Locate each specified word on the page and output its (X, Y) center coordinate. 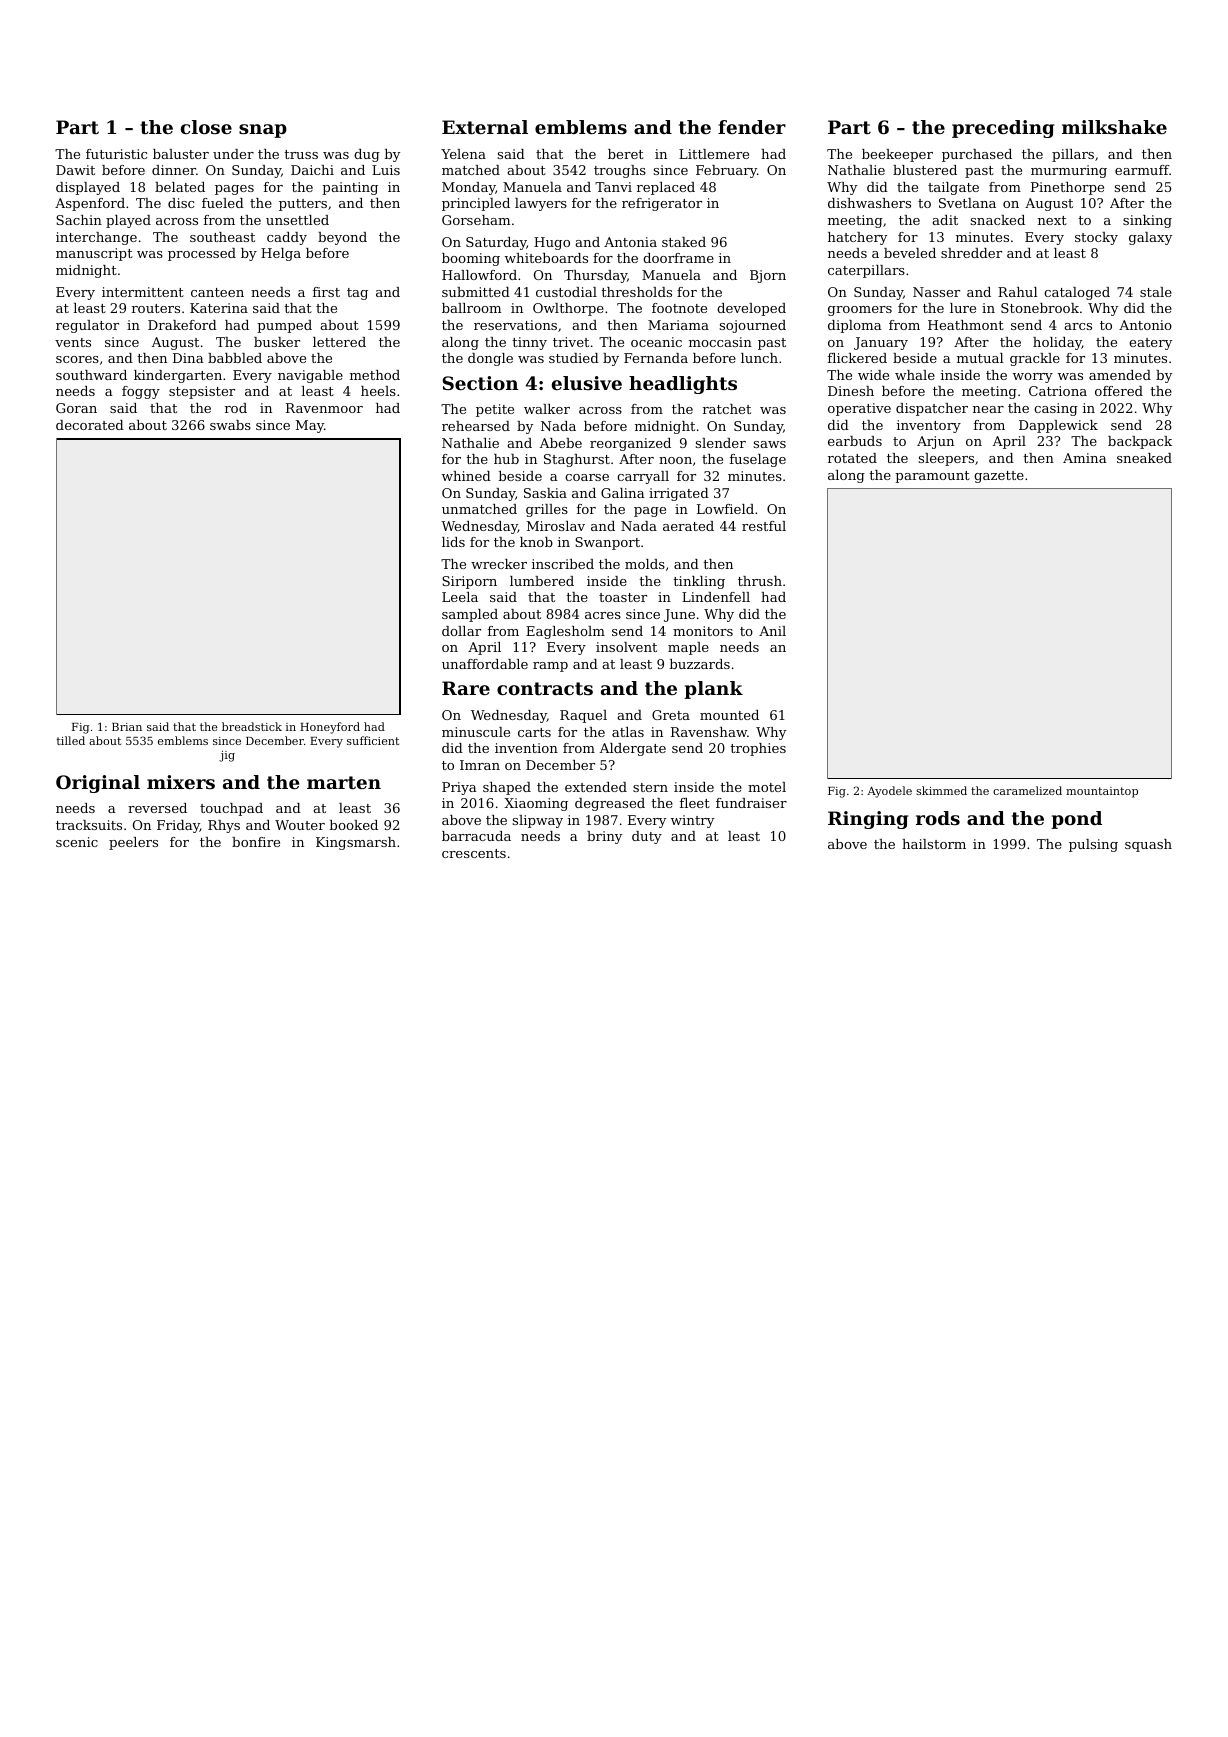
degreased (610, 804)
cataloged (1077, 293)
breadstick (252, 726)
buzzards (700, 664)
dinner (174, 170)
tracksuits (89, 825)
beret (626, 154)
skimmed (941, 790)
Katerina (219, 308)
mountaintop (1102, 792)
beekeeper (897, 155)
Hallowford (479, 275)
